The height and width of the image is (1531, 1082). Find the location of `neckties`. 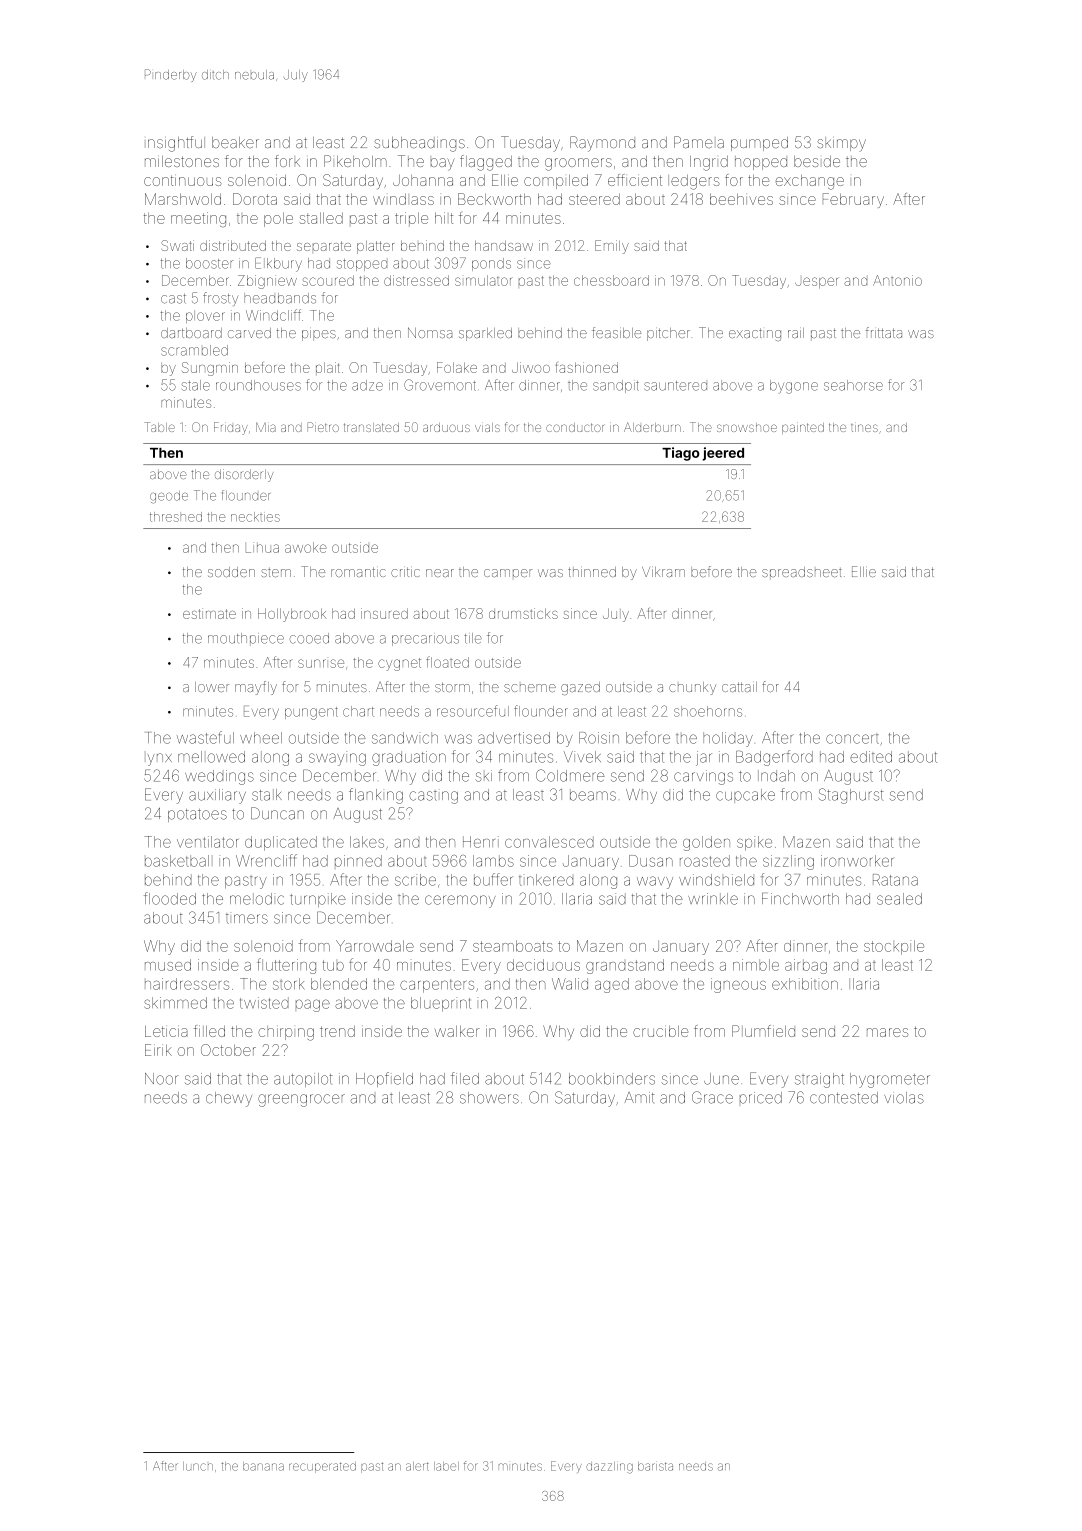

neckties is located at coordinates (255, 517).
